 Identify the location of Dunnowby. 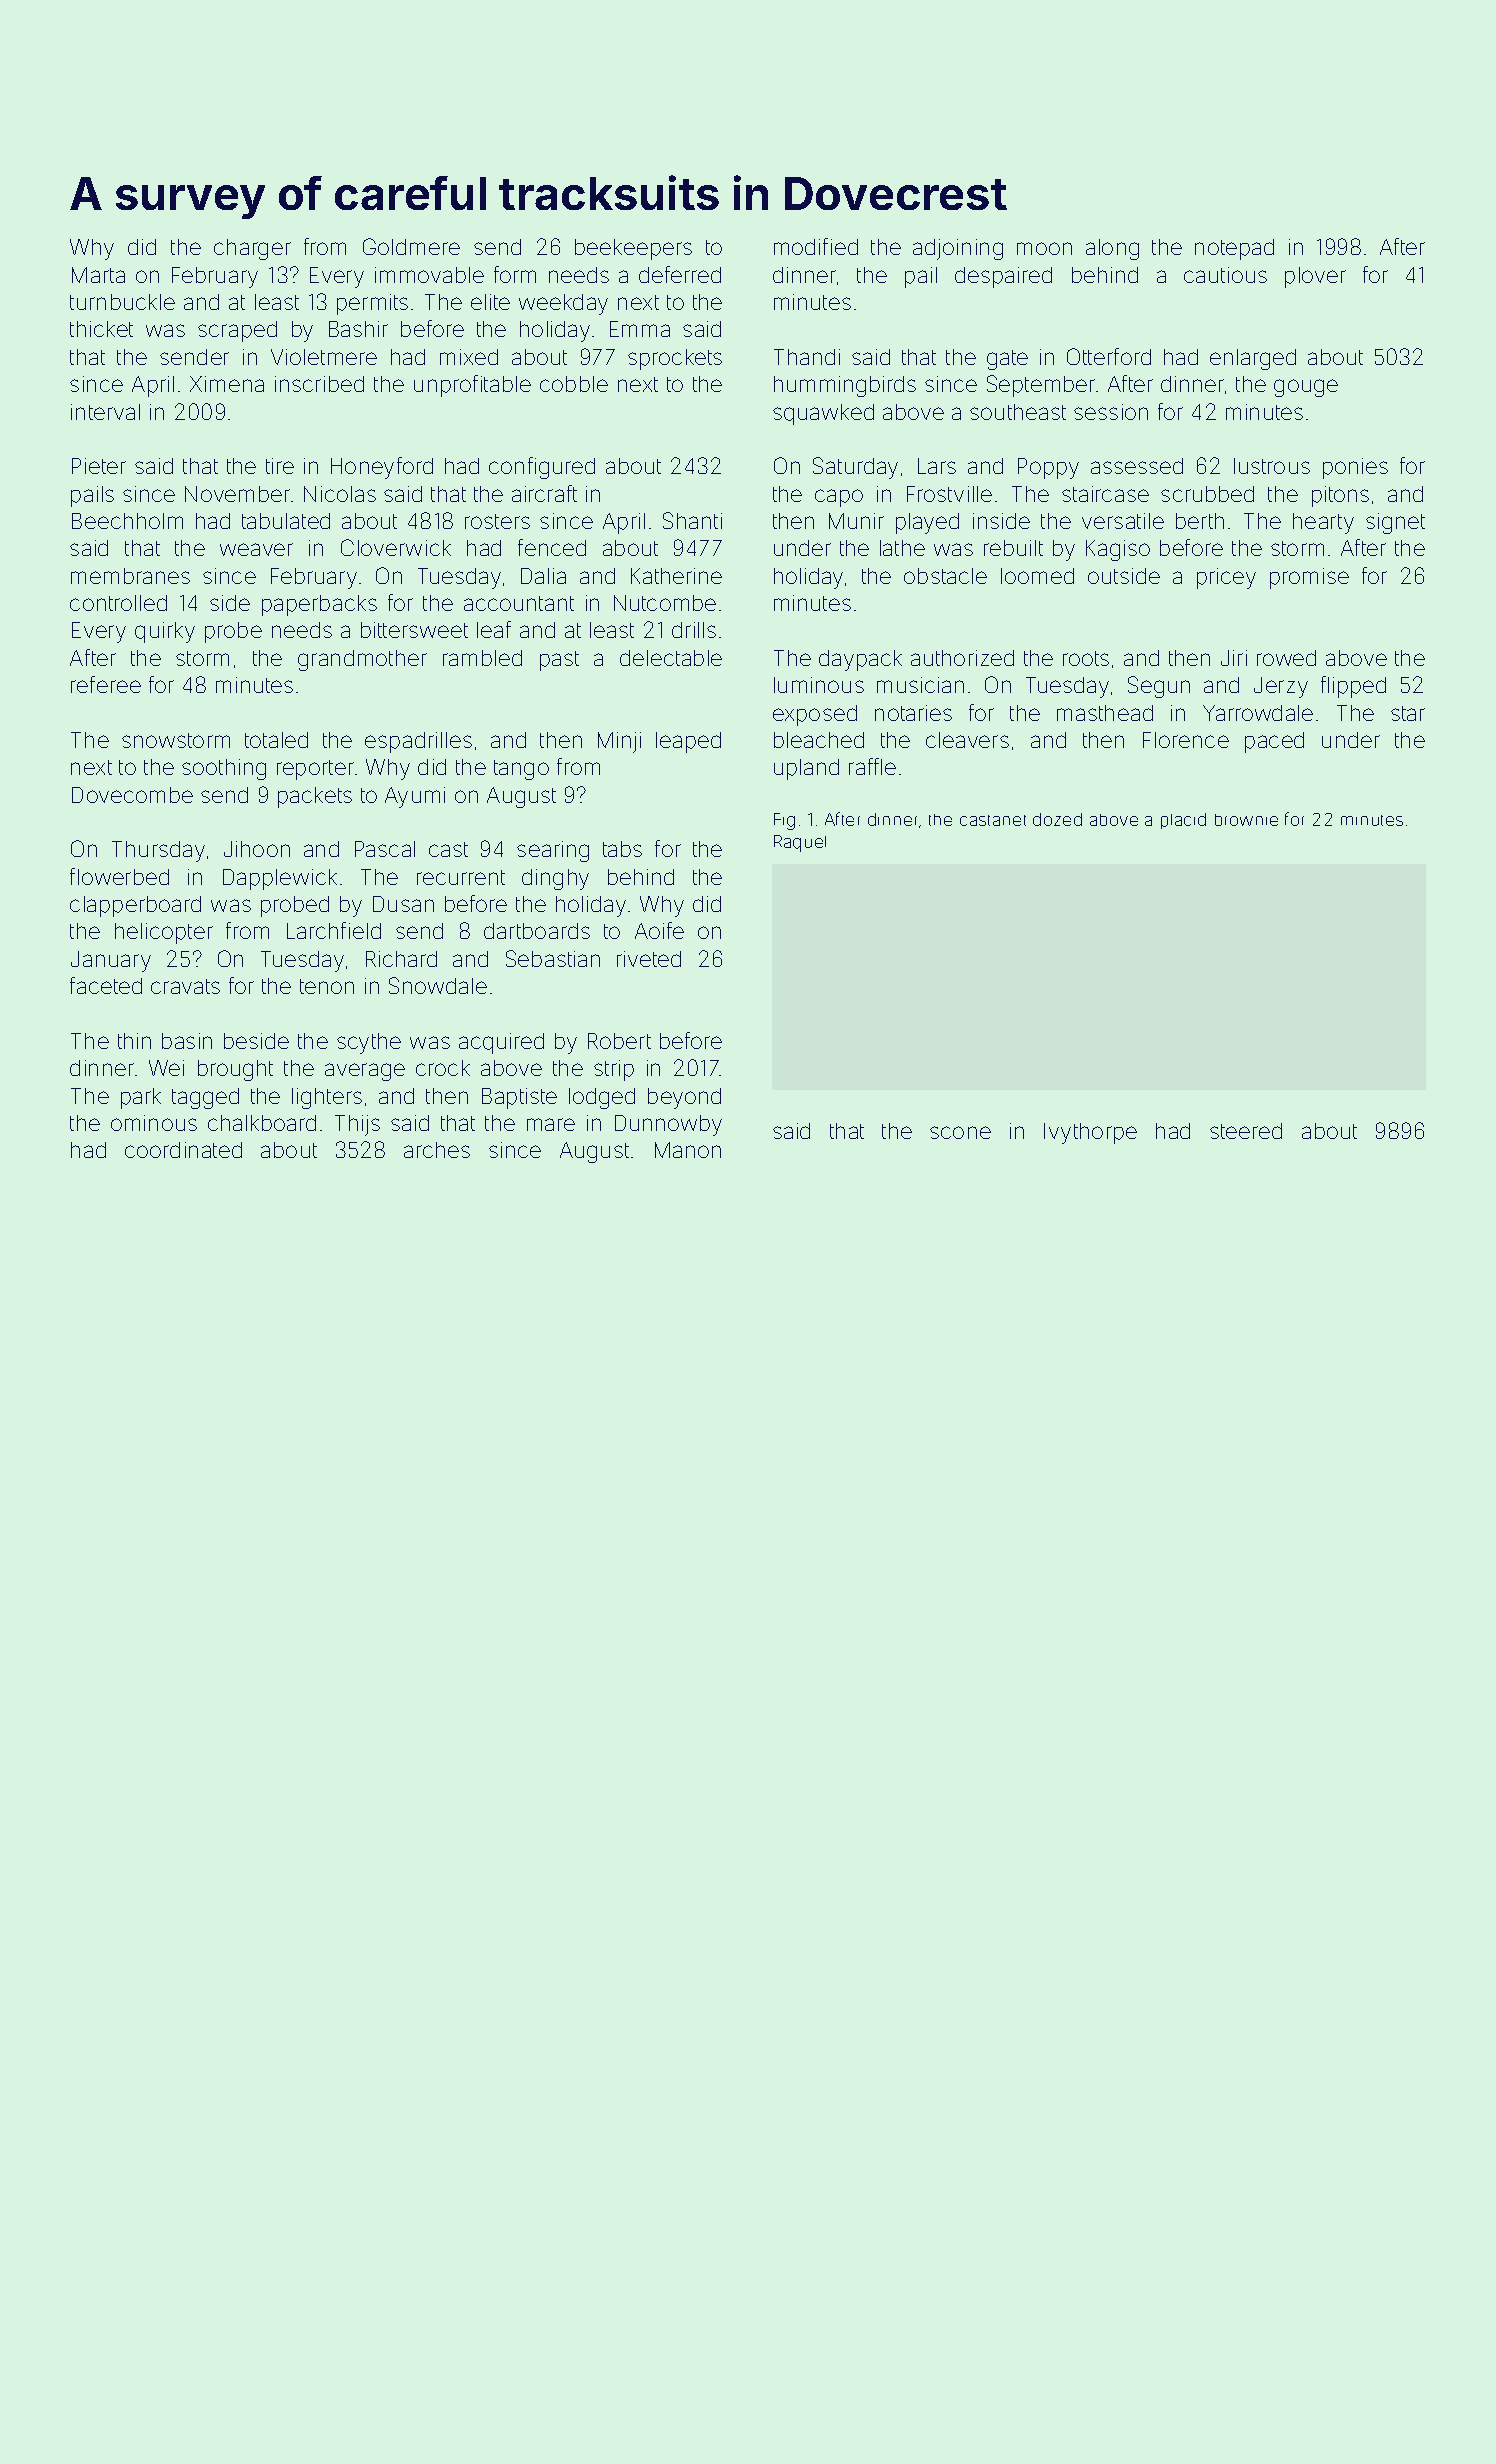
(668, 1125).
